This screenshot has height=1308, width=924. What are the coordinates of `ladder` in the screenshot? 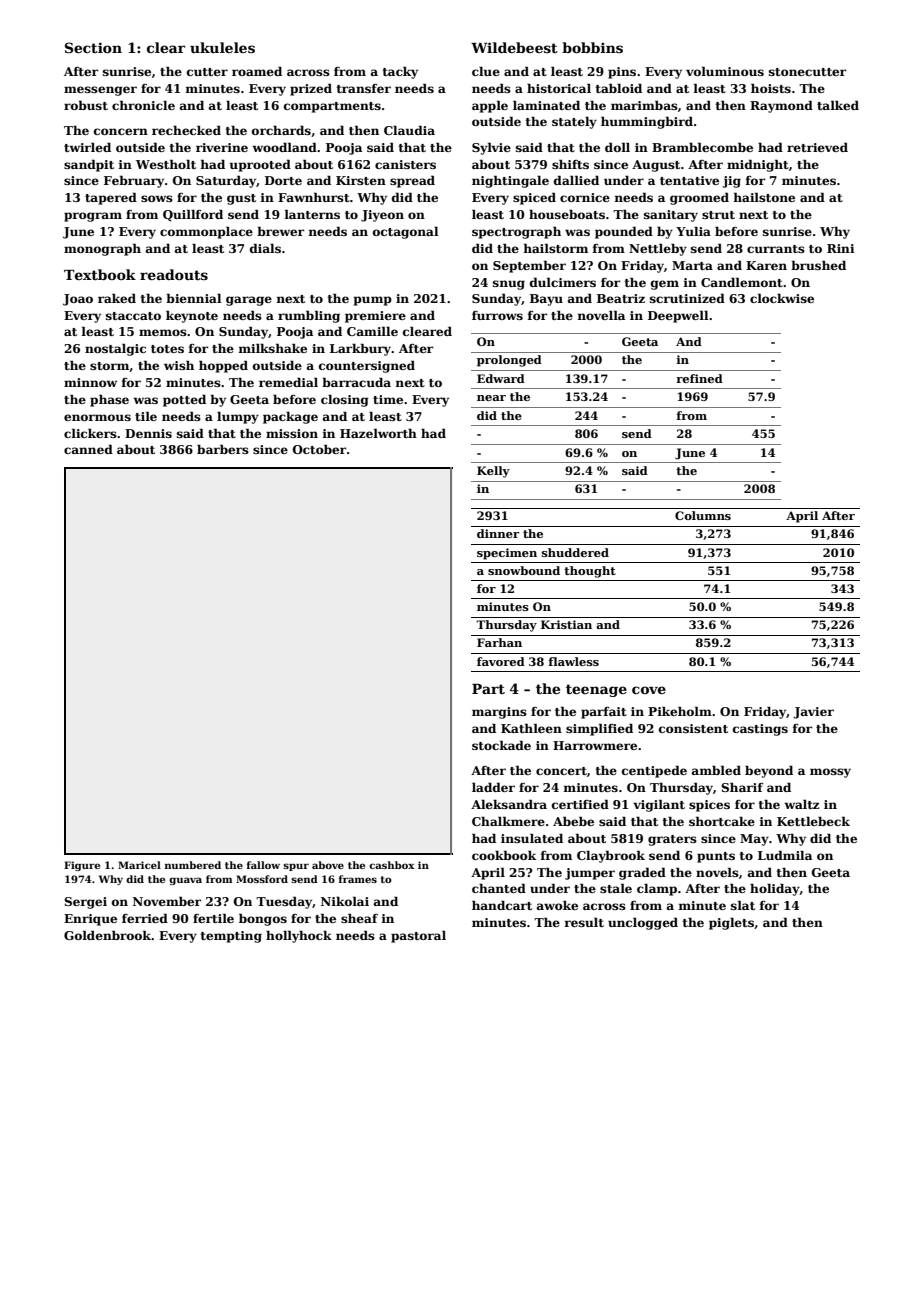 It's located at (493, 787).
